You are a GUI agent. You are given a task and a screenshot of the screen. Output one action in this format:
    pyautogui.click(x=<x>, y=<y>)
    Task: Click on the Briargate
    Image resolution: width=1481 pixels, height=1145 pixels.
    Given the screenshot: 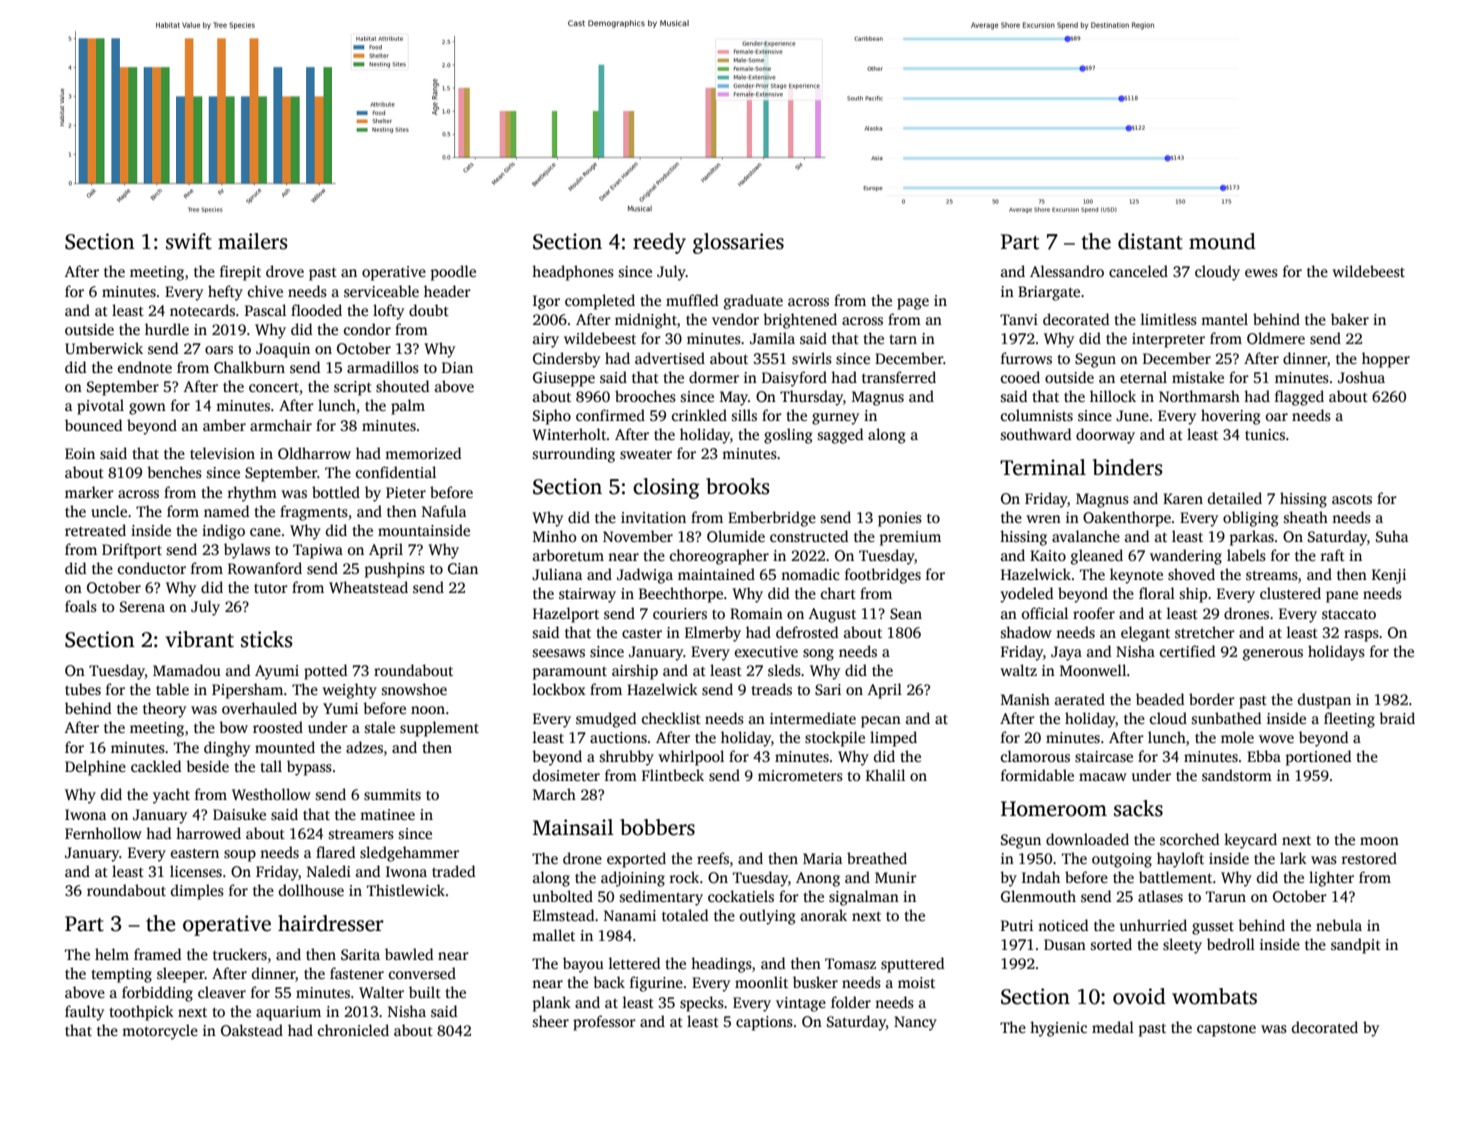 What is the action you would take?
    pyautogui.click(x=1049, y=293)
